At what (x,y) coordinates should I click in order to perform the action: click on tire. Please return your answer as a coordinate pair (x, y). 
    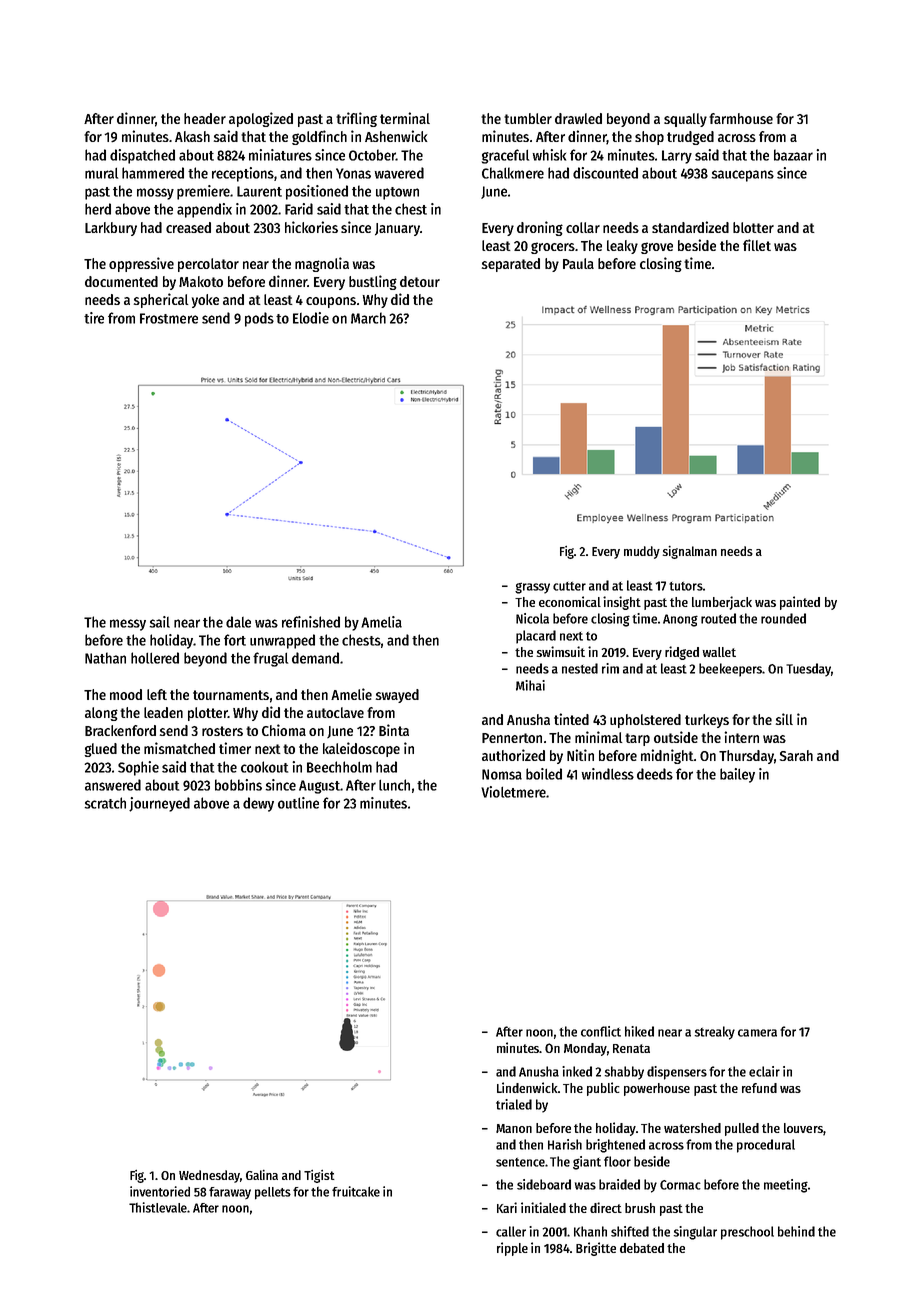
    Looking at the image, I should click on (94, 318).
